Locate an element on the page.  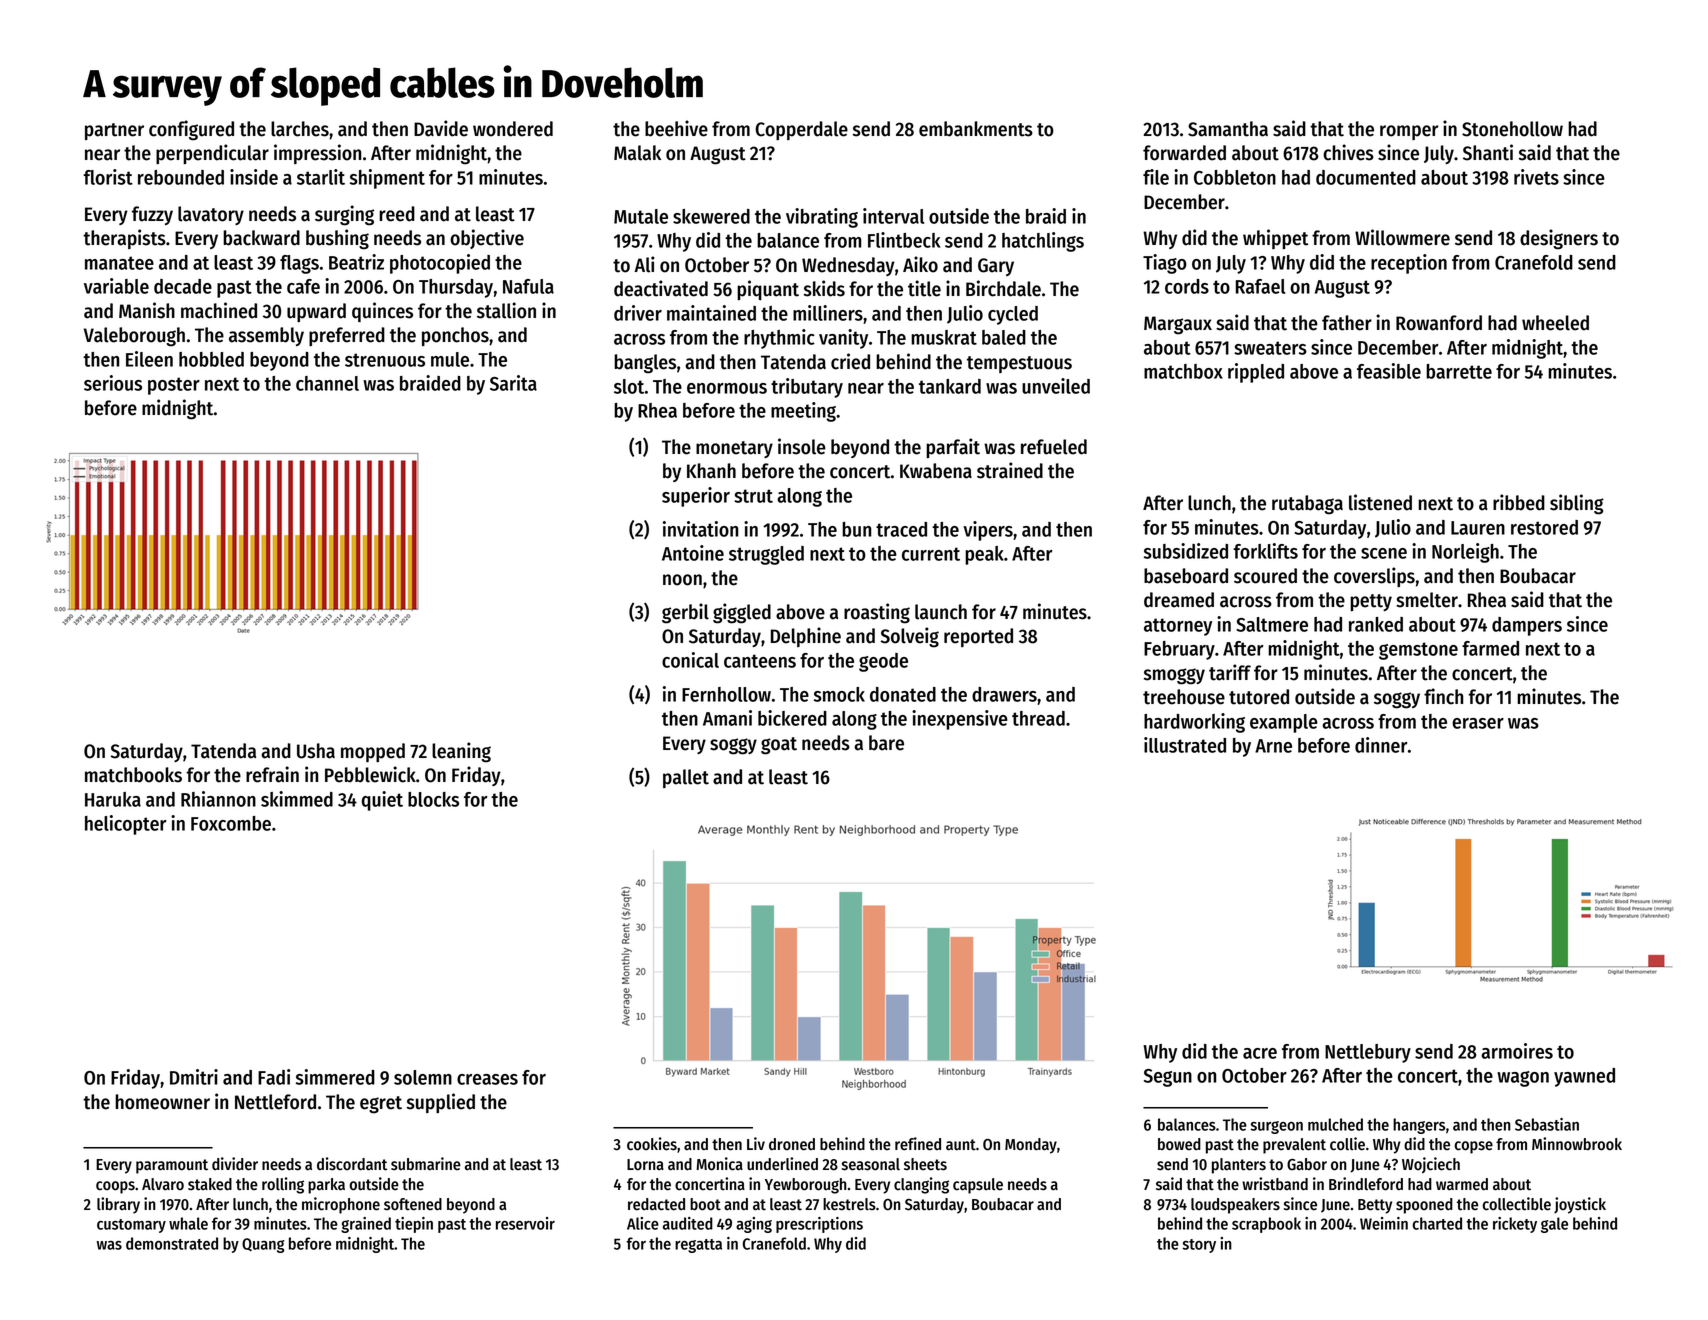
smock is located at coordinates (839, 694).
